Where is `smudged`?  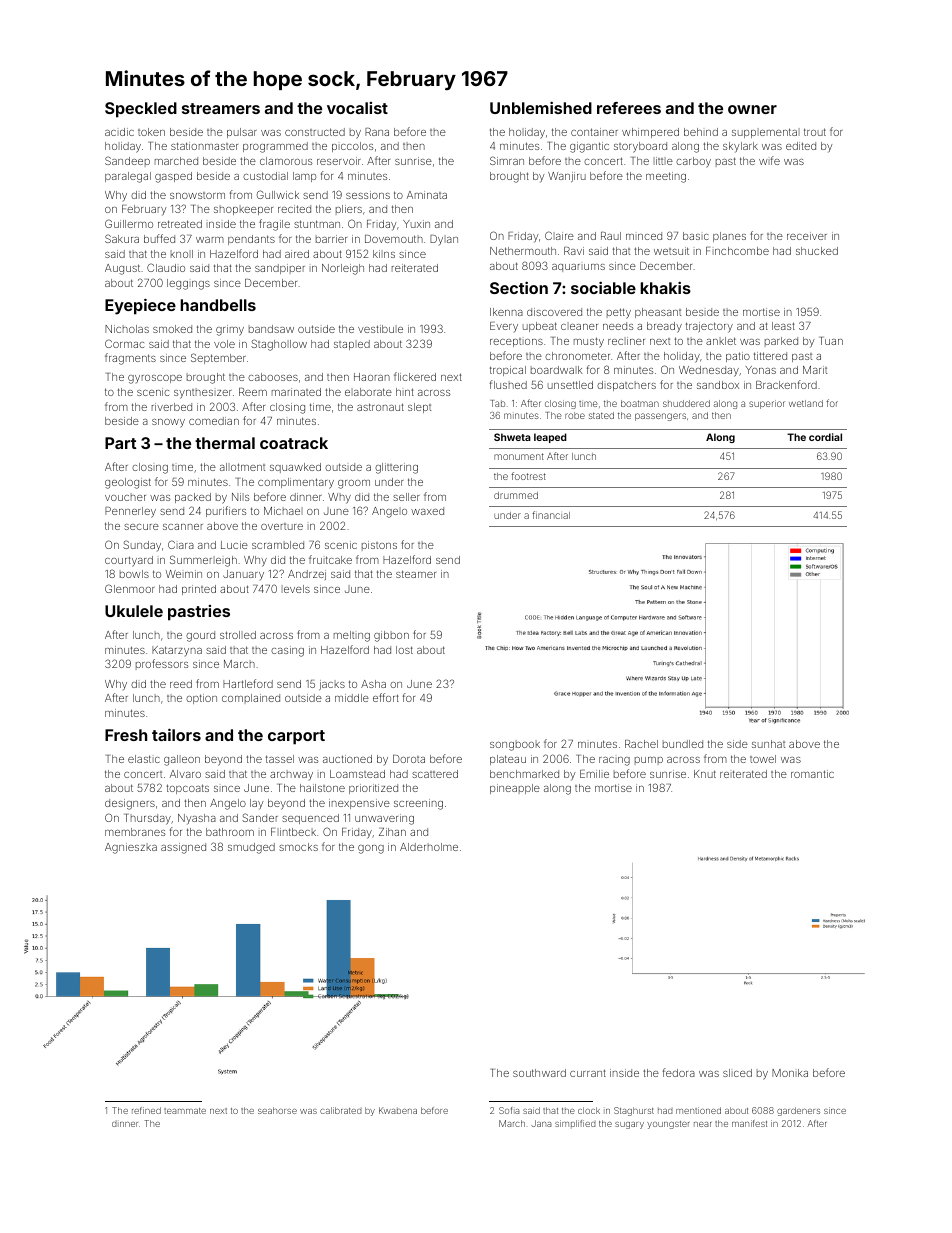 smudged is located at coordinates (251, 848).
